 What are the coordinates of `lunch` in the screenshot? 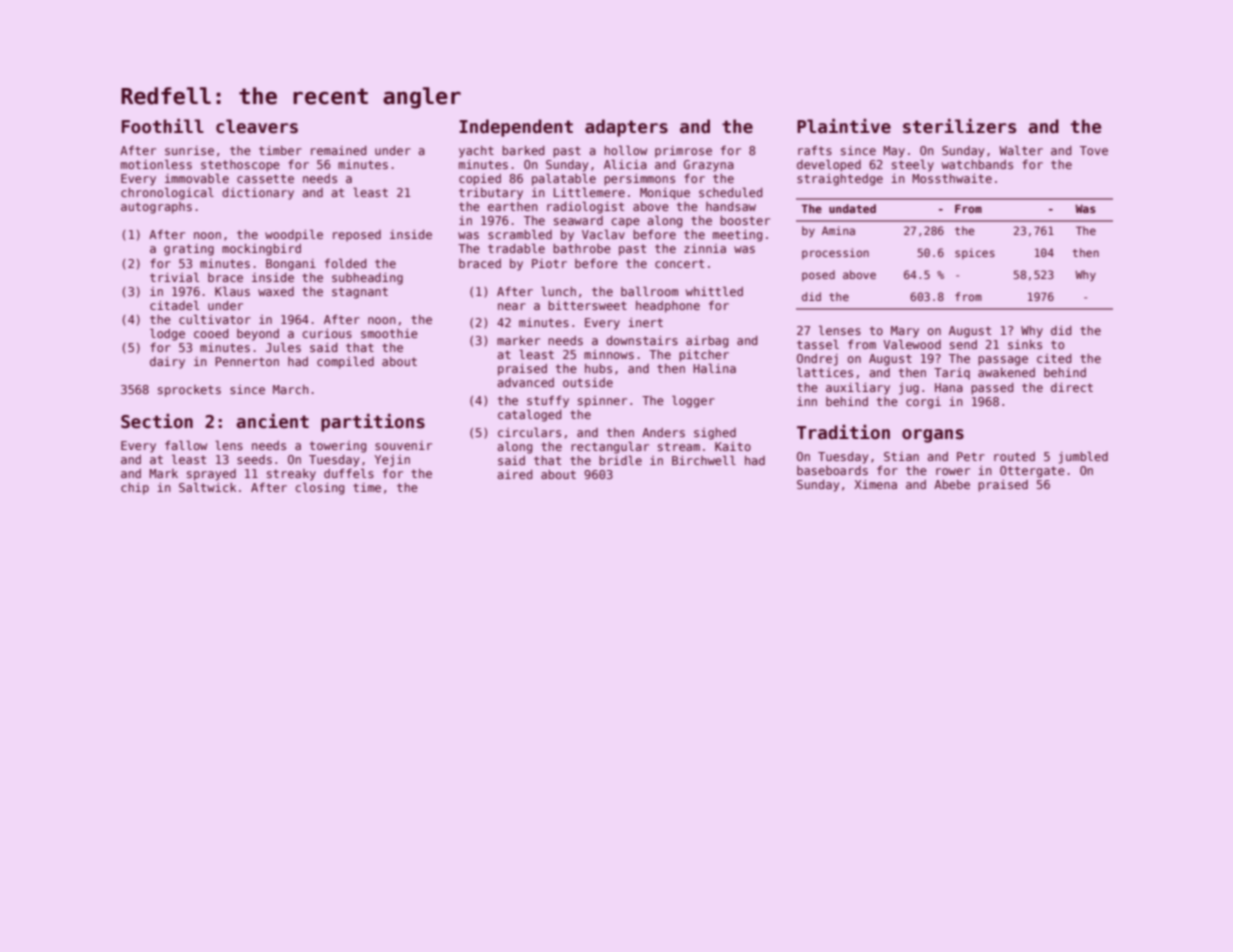 It's located at (558, 291).
